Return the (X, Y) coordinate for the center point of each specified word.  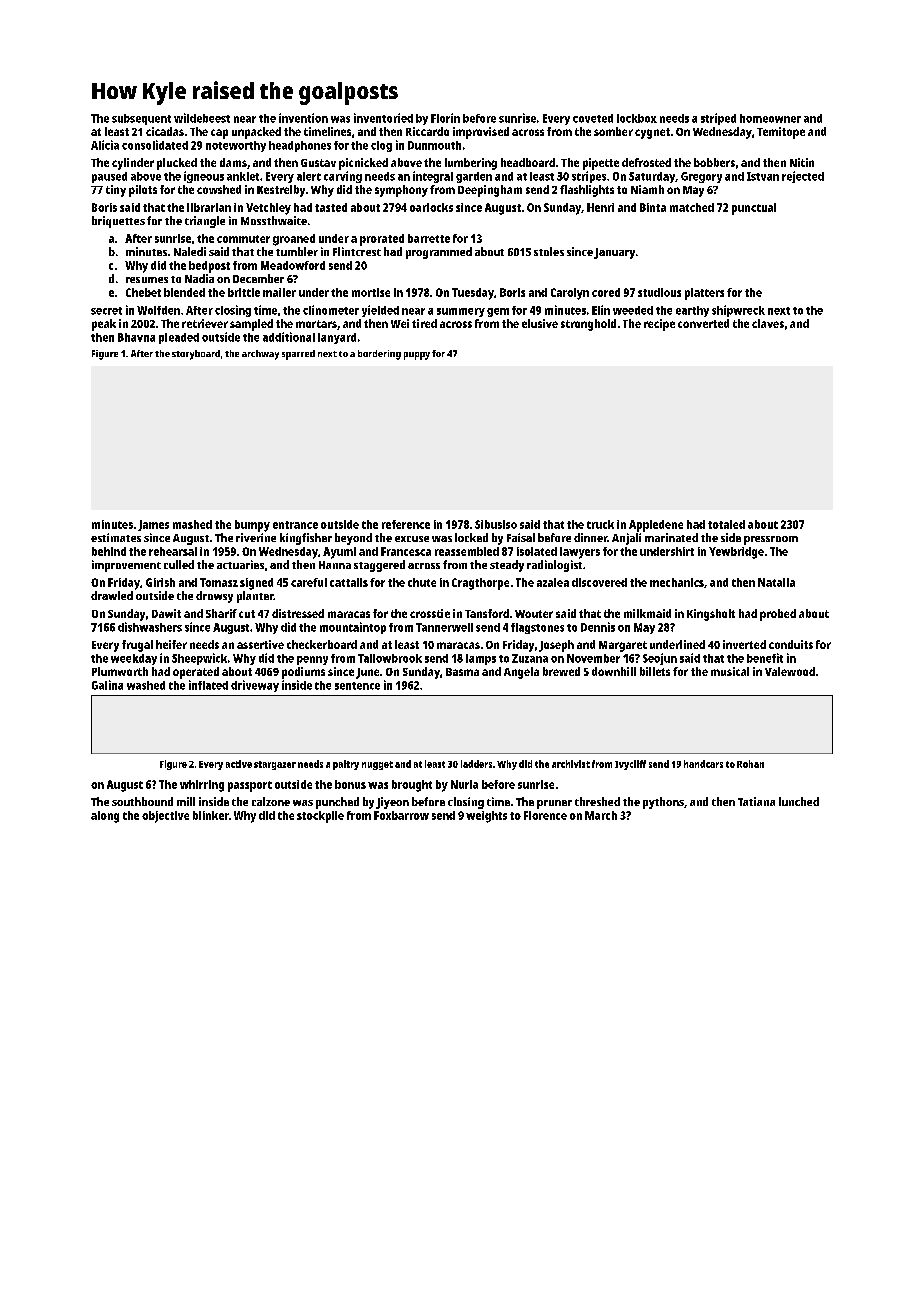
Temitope (781, 133)
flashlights (587, 191)
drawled (112, 595)
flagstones (537, 628)
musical (730, 671)
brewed (561, 671)
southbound (142, 801)
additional (289, 337)
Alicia (105, 145)
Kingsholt (711, 615)
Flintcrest (357, 251)
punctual (754, 209)
